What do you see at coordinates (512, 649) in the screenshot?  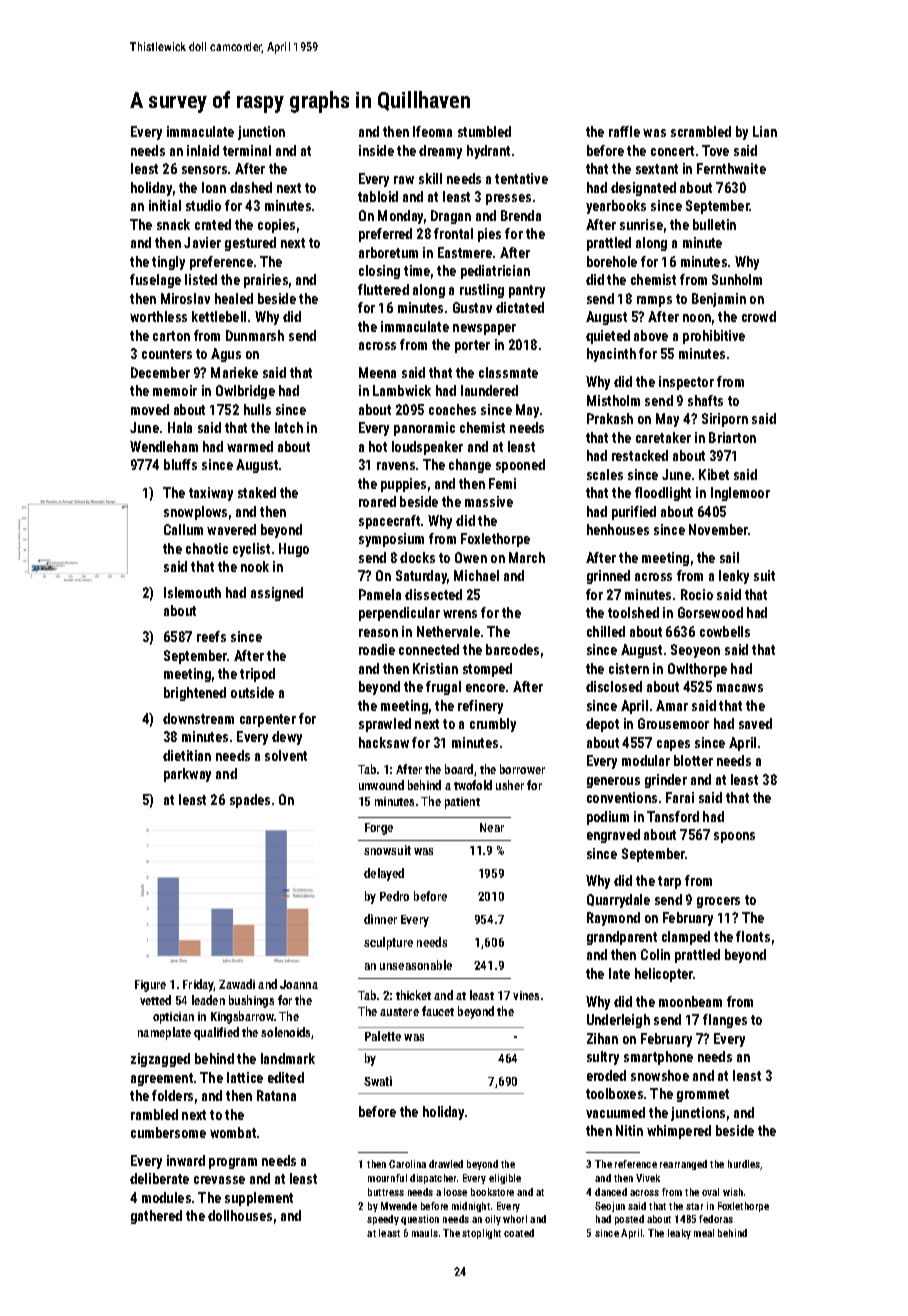 I see `barcodes` at bounding box center [512, 649].
